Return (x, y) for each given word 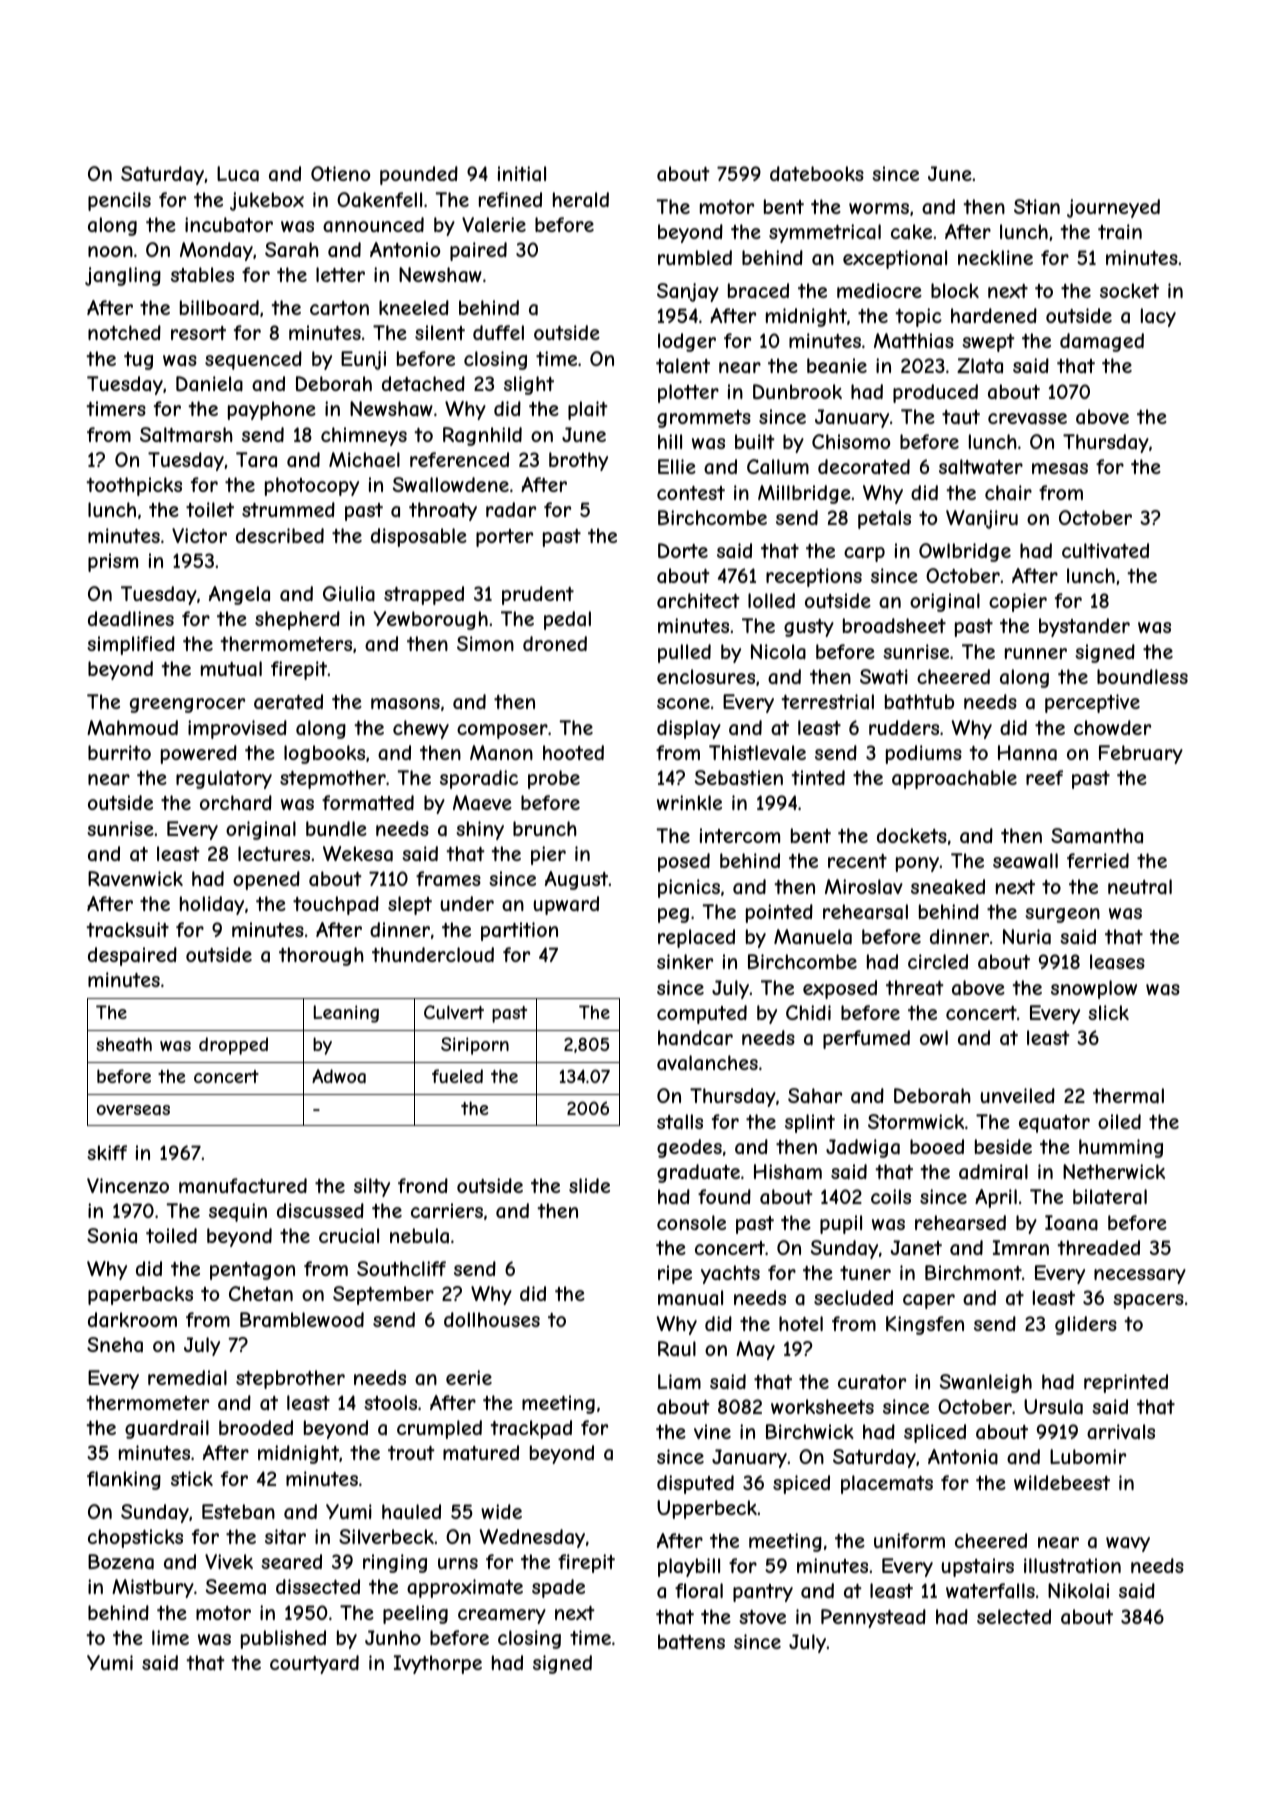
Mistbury (153, 1588)
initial (522, 173)
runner (1036, 653)
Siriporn (475, 1046)
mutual (231, 669)
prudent (538, 595)
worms (879, 208)
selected (1014, 1616)
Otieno (340, 173)
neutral (1140, 887)
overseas (133, 1110)
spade (558, 1588)
